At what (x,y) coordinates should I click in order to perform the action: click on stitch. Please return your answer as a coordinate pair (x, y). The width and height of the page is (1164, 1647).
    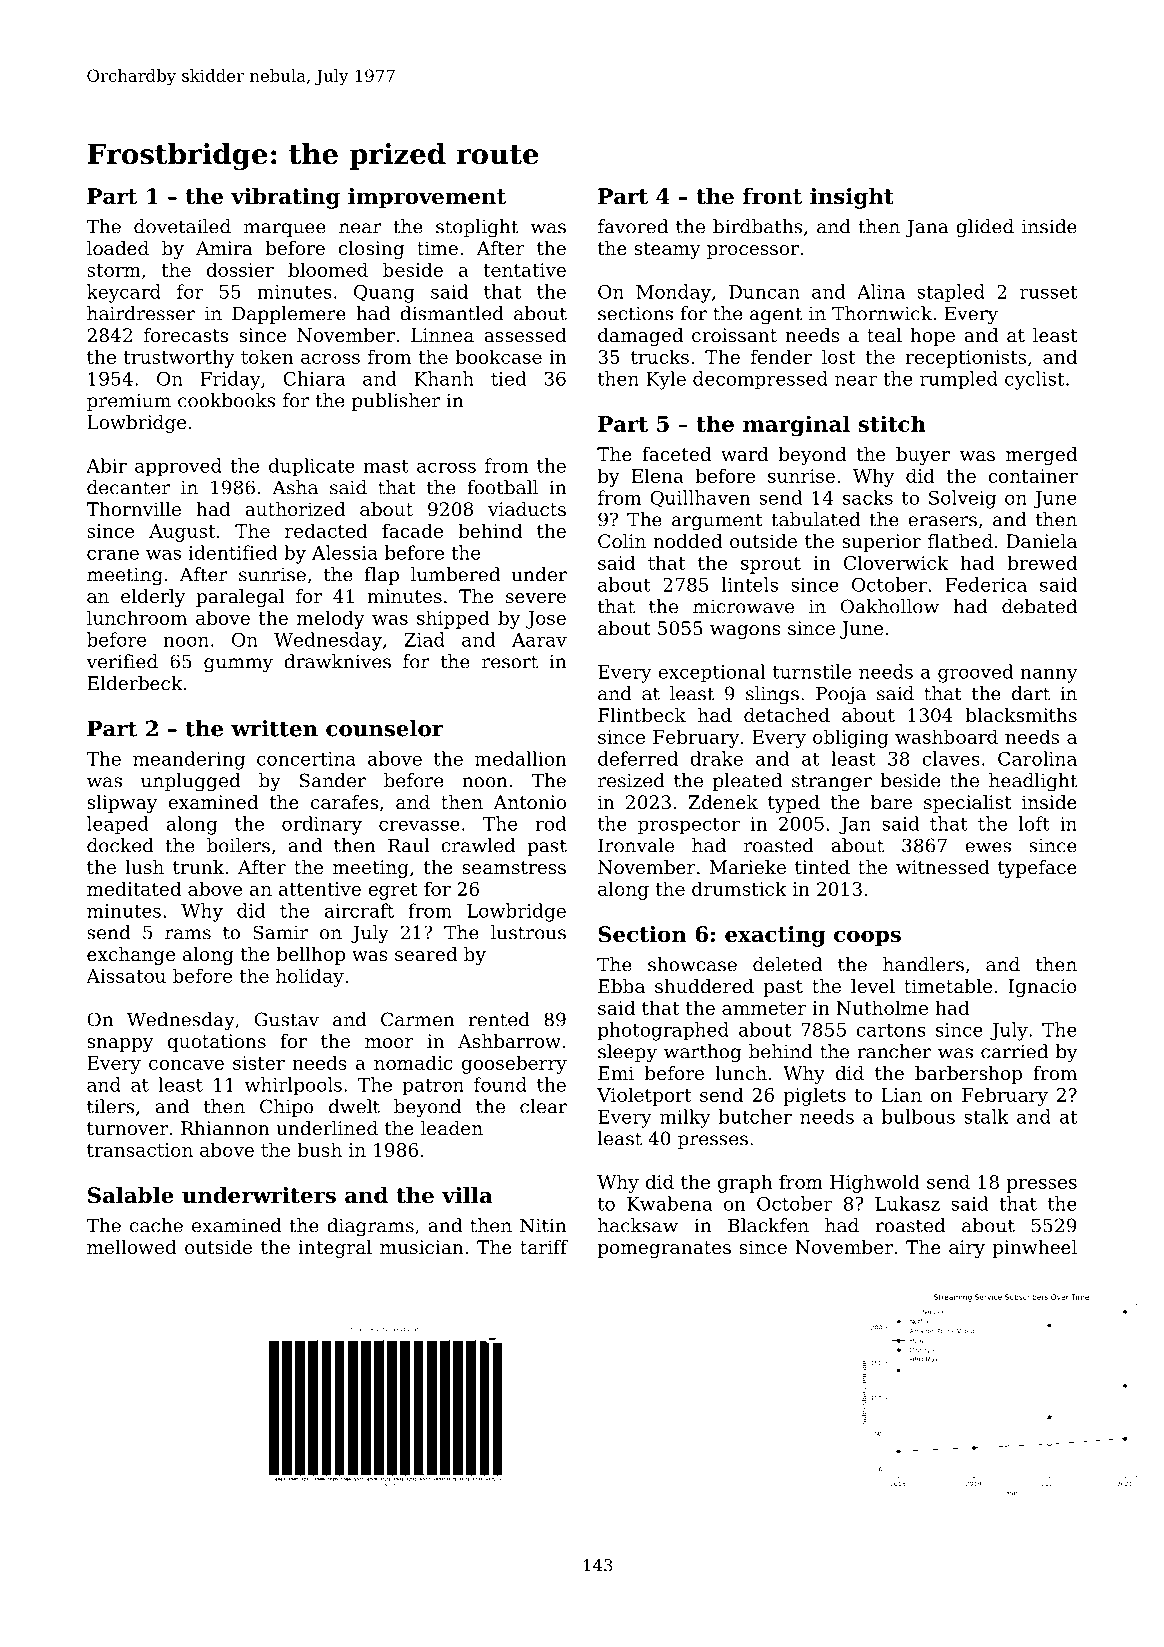
    Looking at the image, I should click on (892, 423).
